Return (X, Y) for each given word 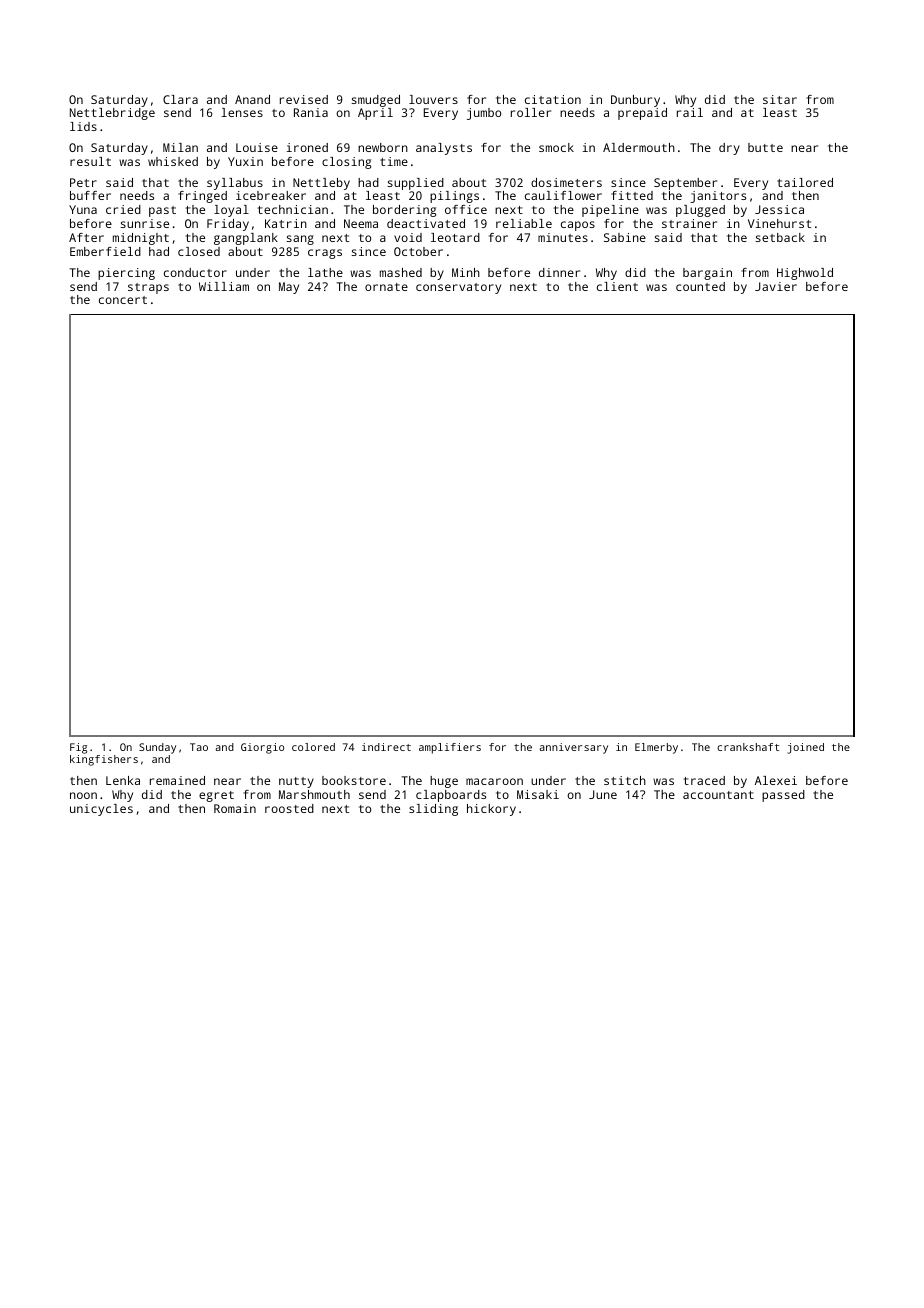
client (617, 286)
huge (444, 782)
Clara (180, 99)
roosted (289, 808)
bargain (707, 274)
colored (313, 747)
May (289, 288)
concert (123, 300)
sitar (780, 99)
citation (553, 99)
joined (806, 748)
